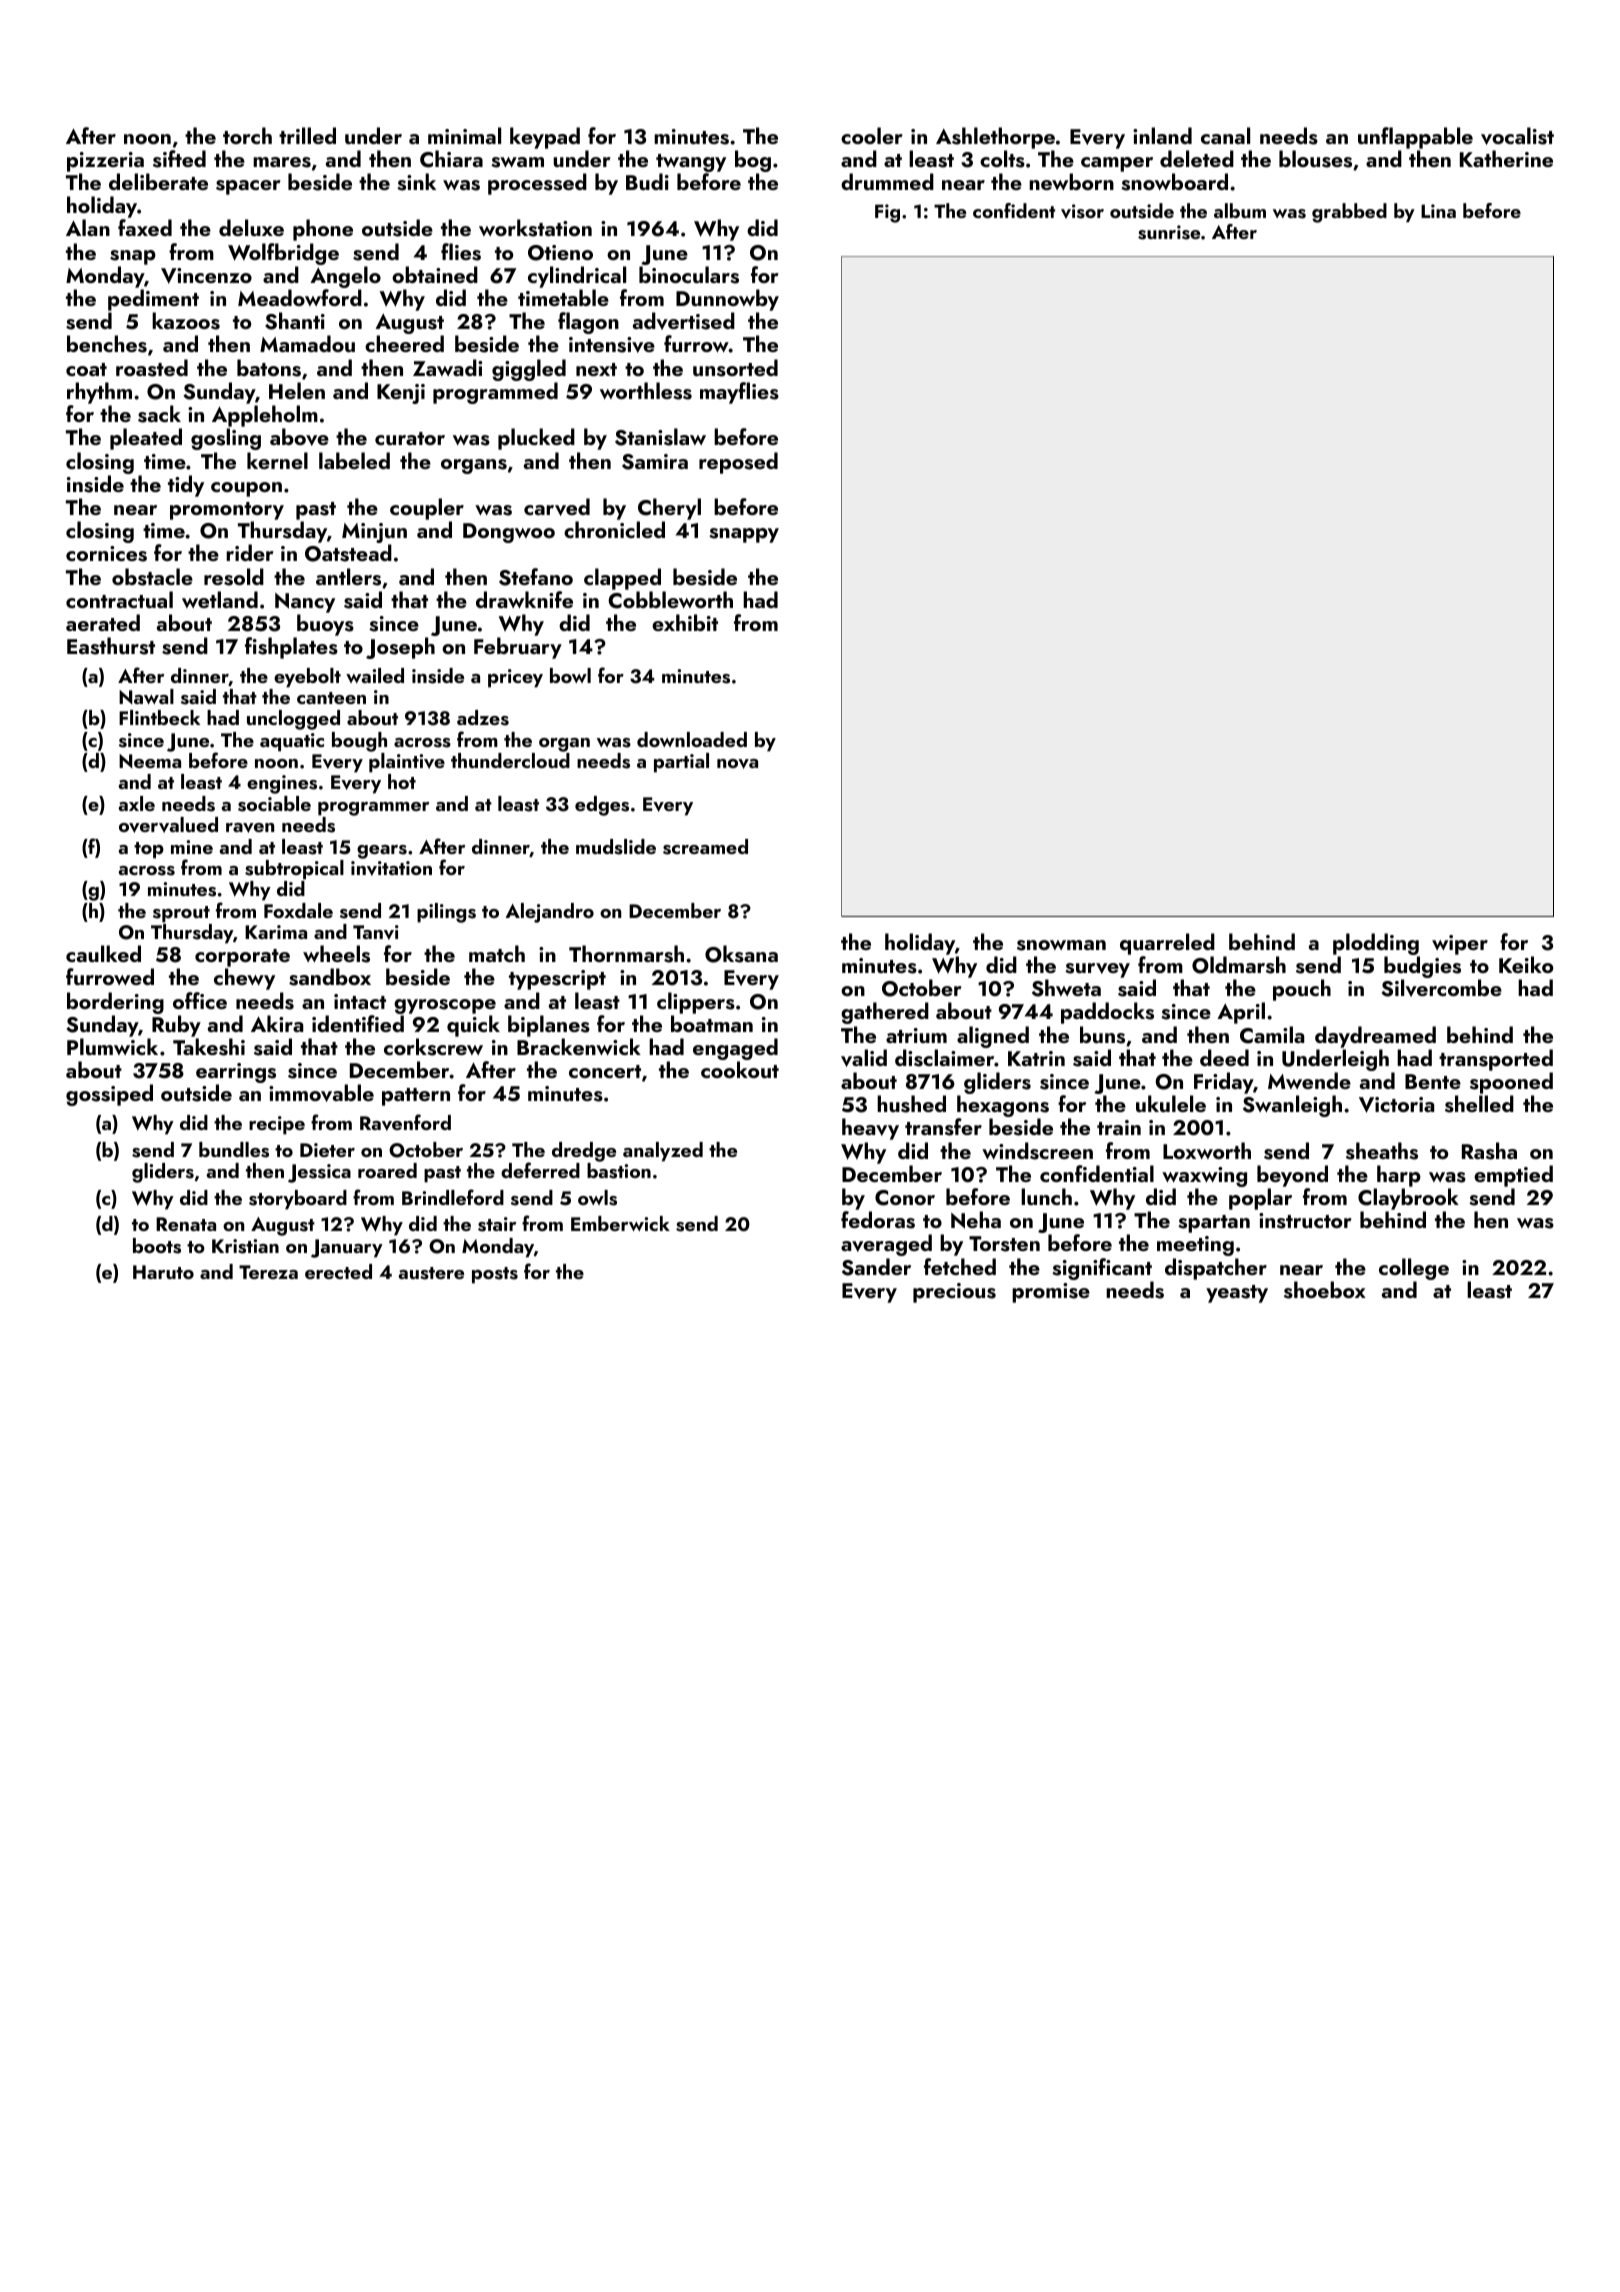  What do you see at coordinates (605, 1071) in the screenshot?
I see `concert` at bounding box center [605, 1071].
